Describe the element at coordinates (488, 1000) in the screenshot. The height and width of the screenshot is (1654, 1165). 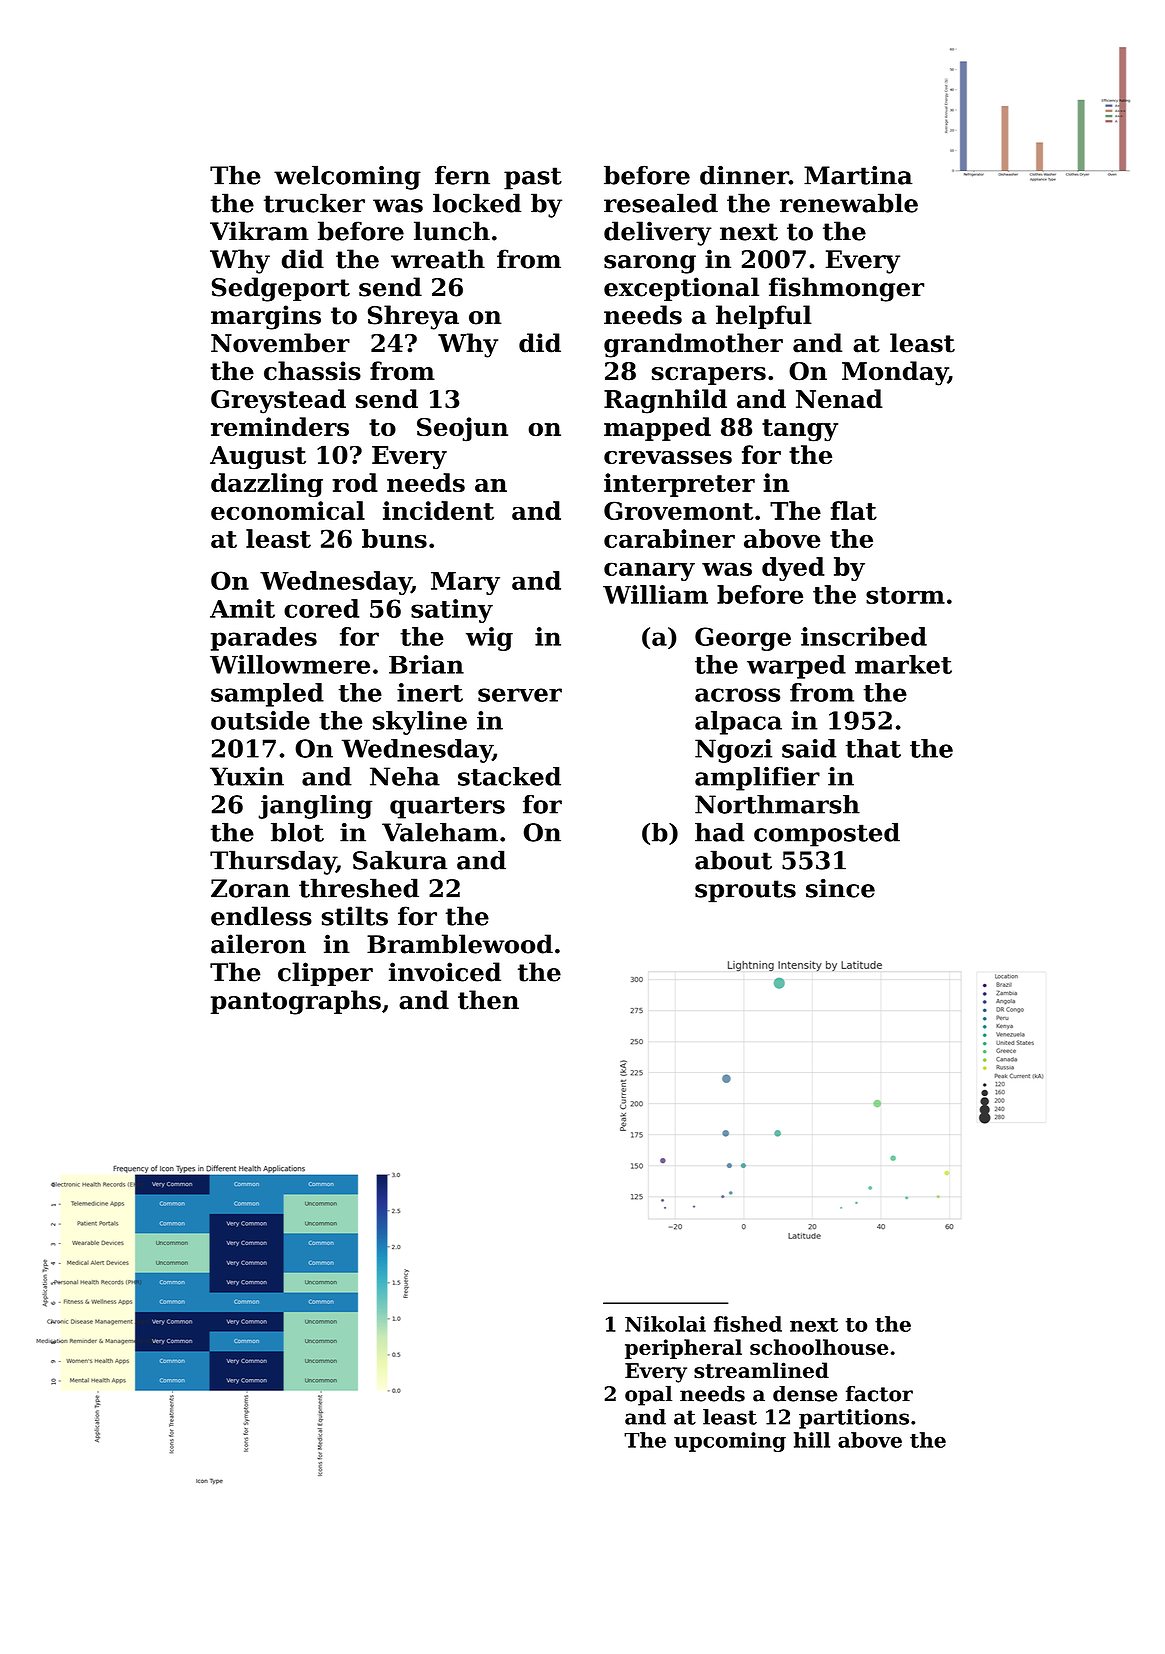
I see `then` at that location.
